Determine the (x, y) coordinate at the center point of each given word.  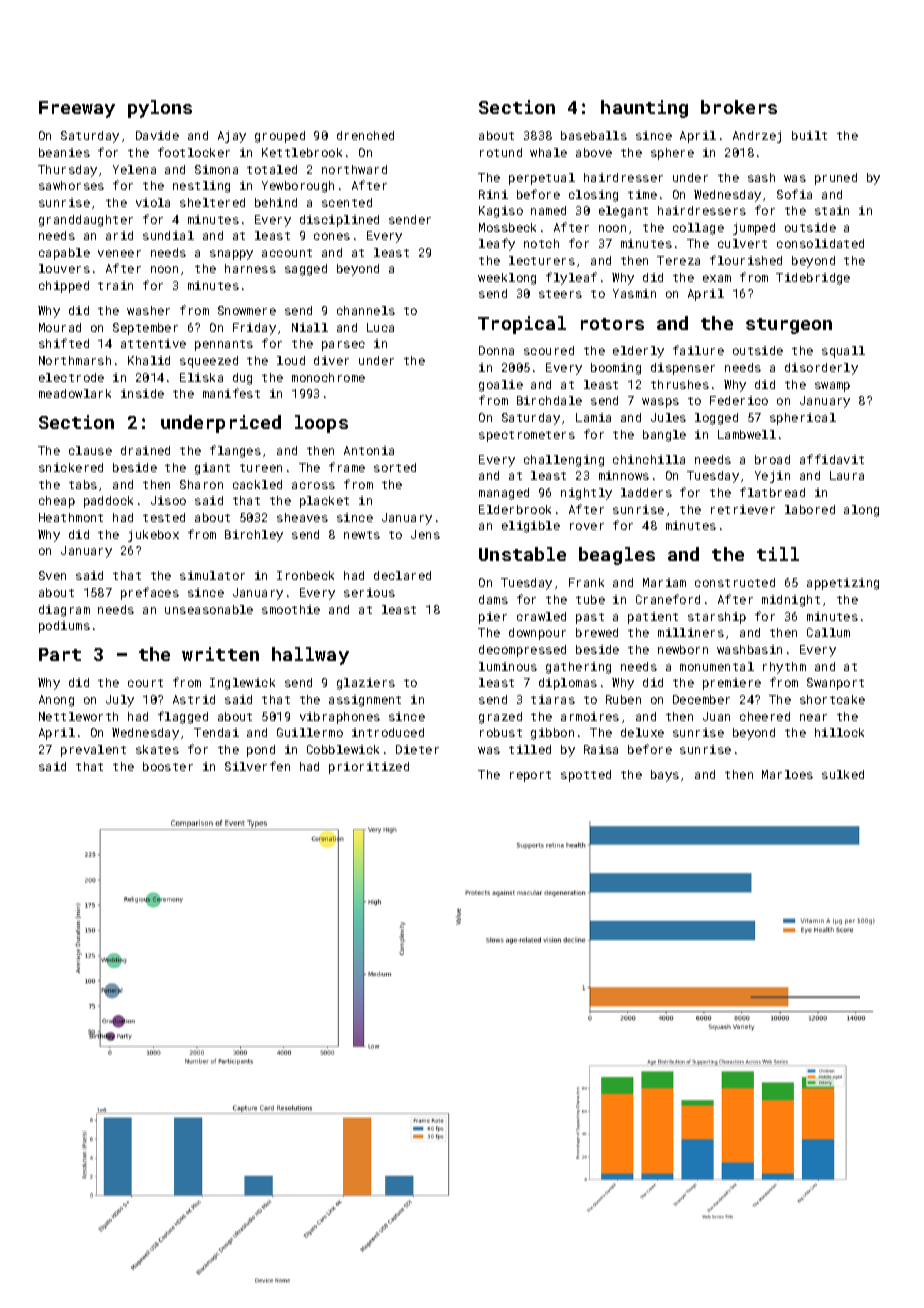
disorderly (821, 369)
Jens (425, 534)
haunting (644, 109)
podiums (64, 627)
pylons (160, 109)
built (809, 135)
